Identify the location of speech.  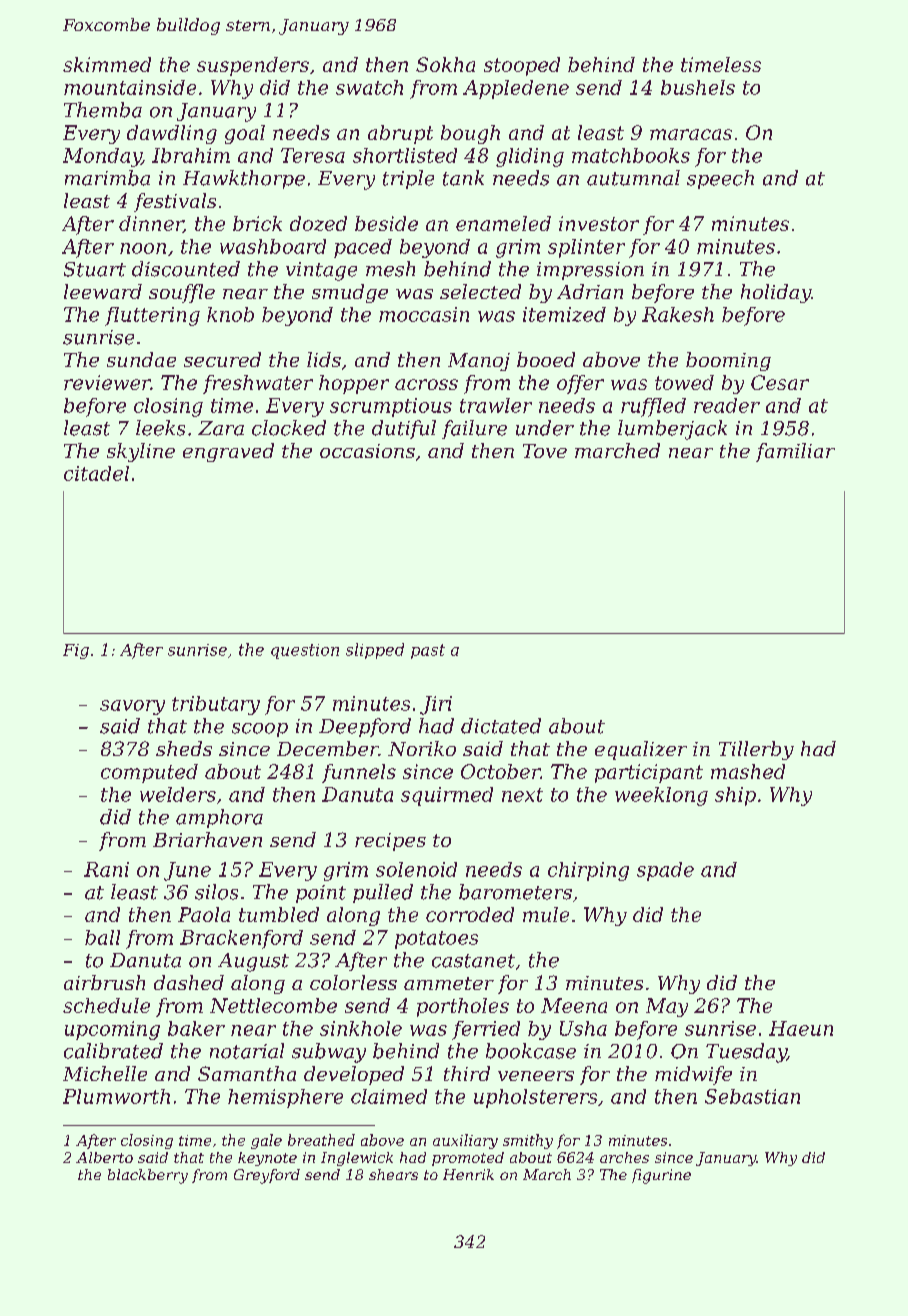
(720, 179).
